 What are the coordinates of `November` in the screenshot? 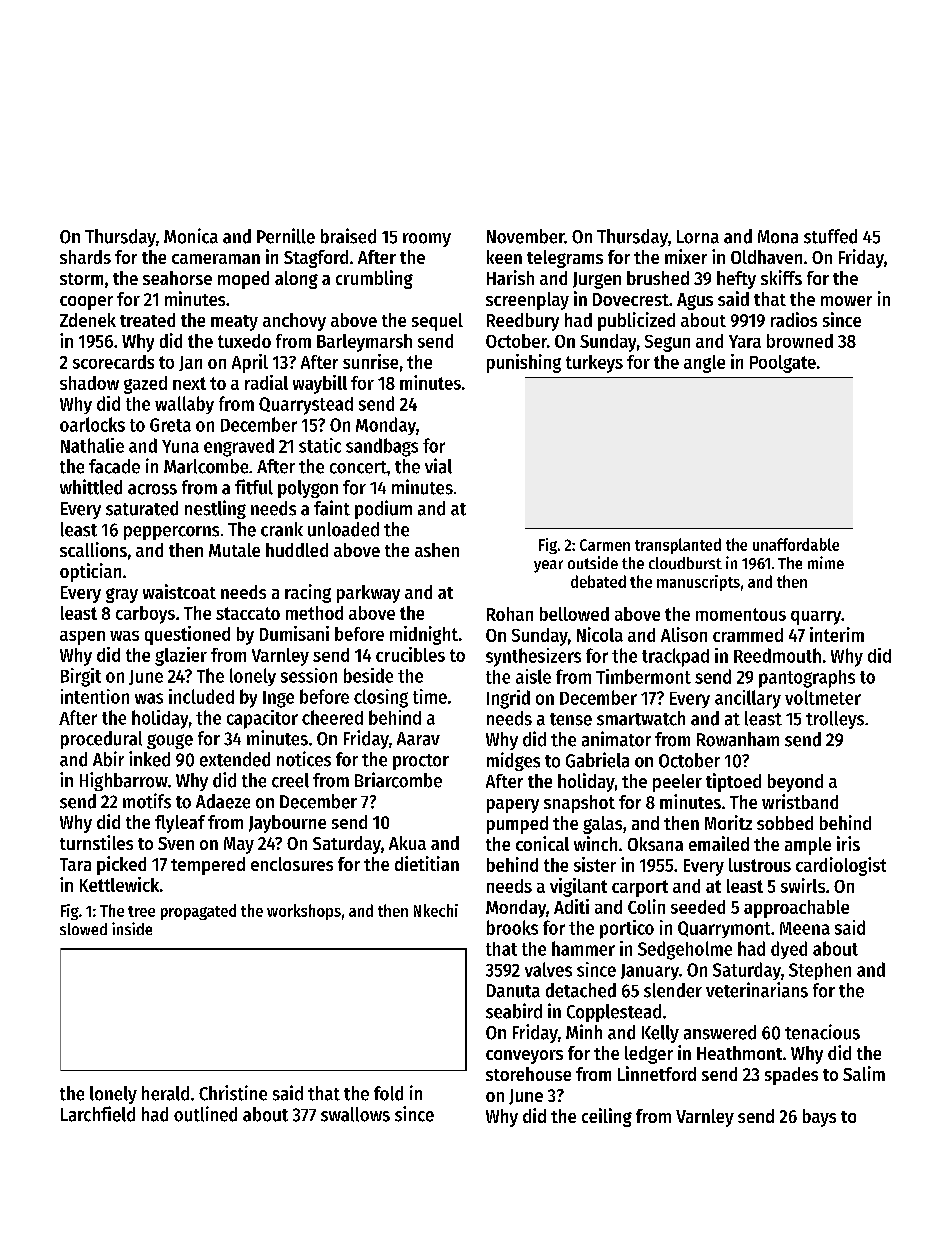 It's located at (525, 236).
